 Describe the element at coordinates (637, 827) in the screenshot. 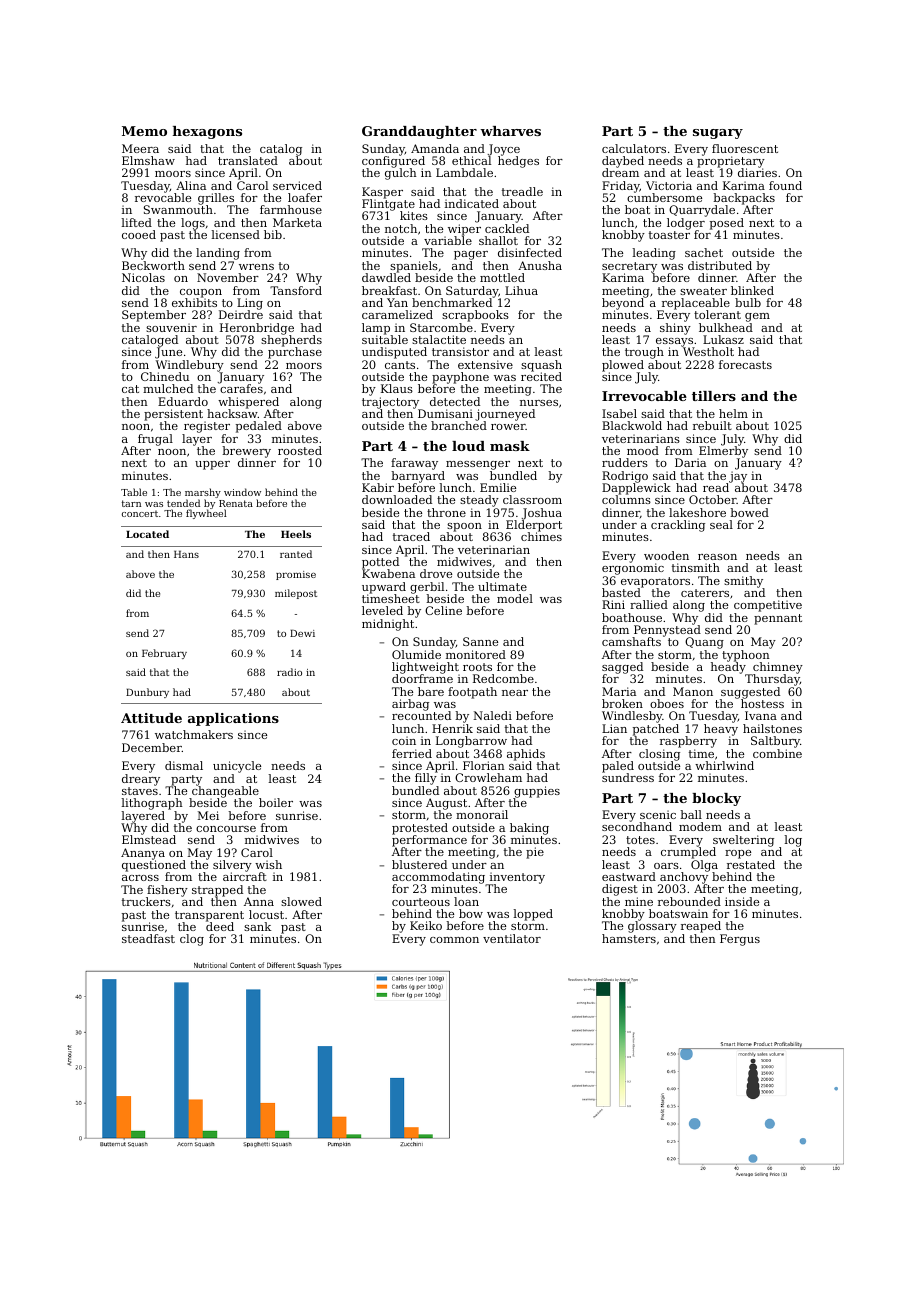

I see `secondhand` at that location.
